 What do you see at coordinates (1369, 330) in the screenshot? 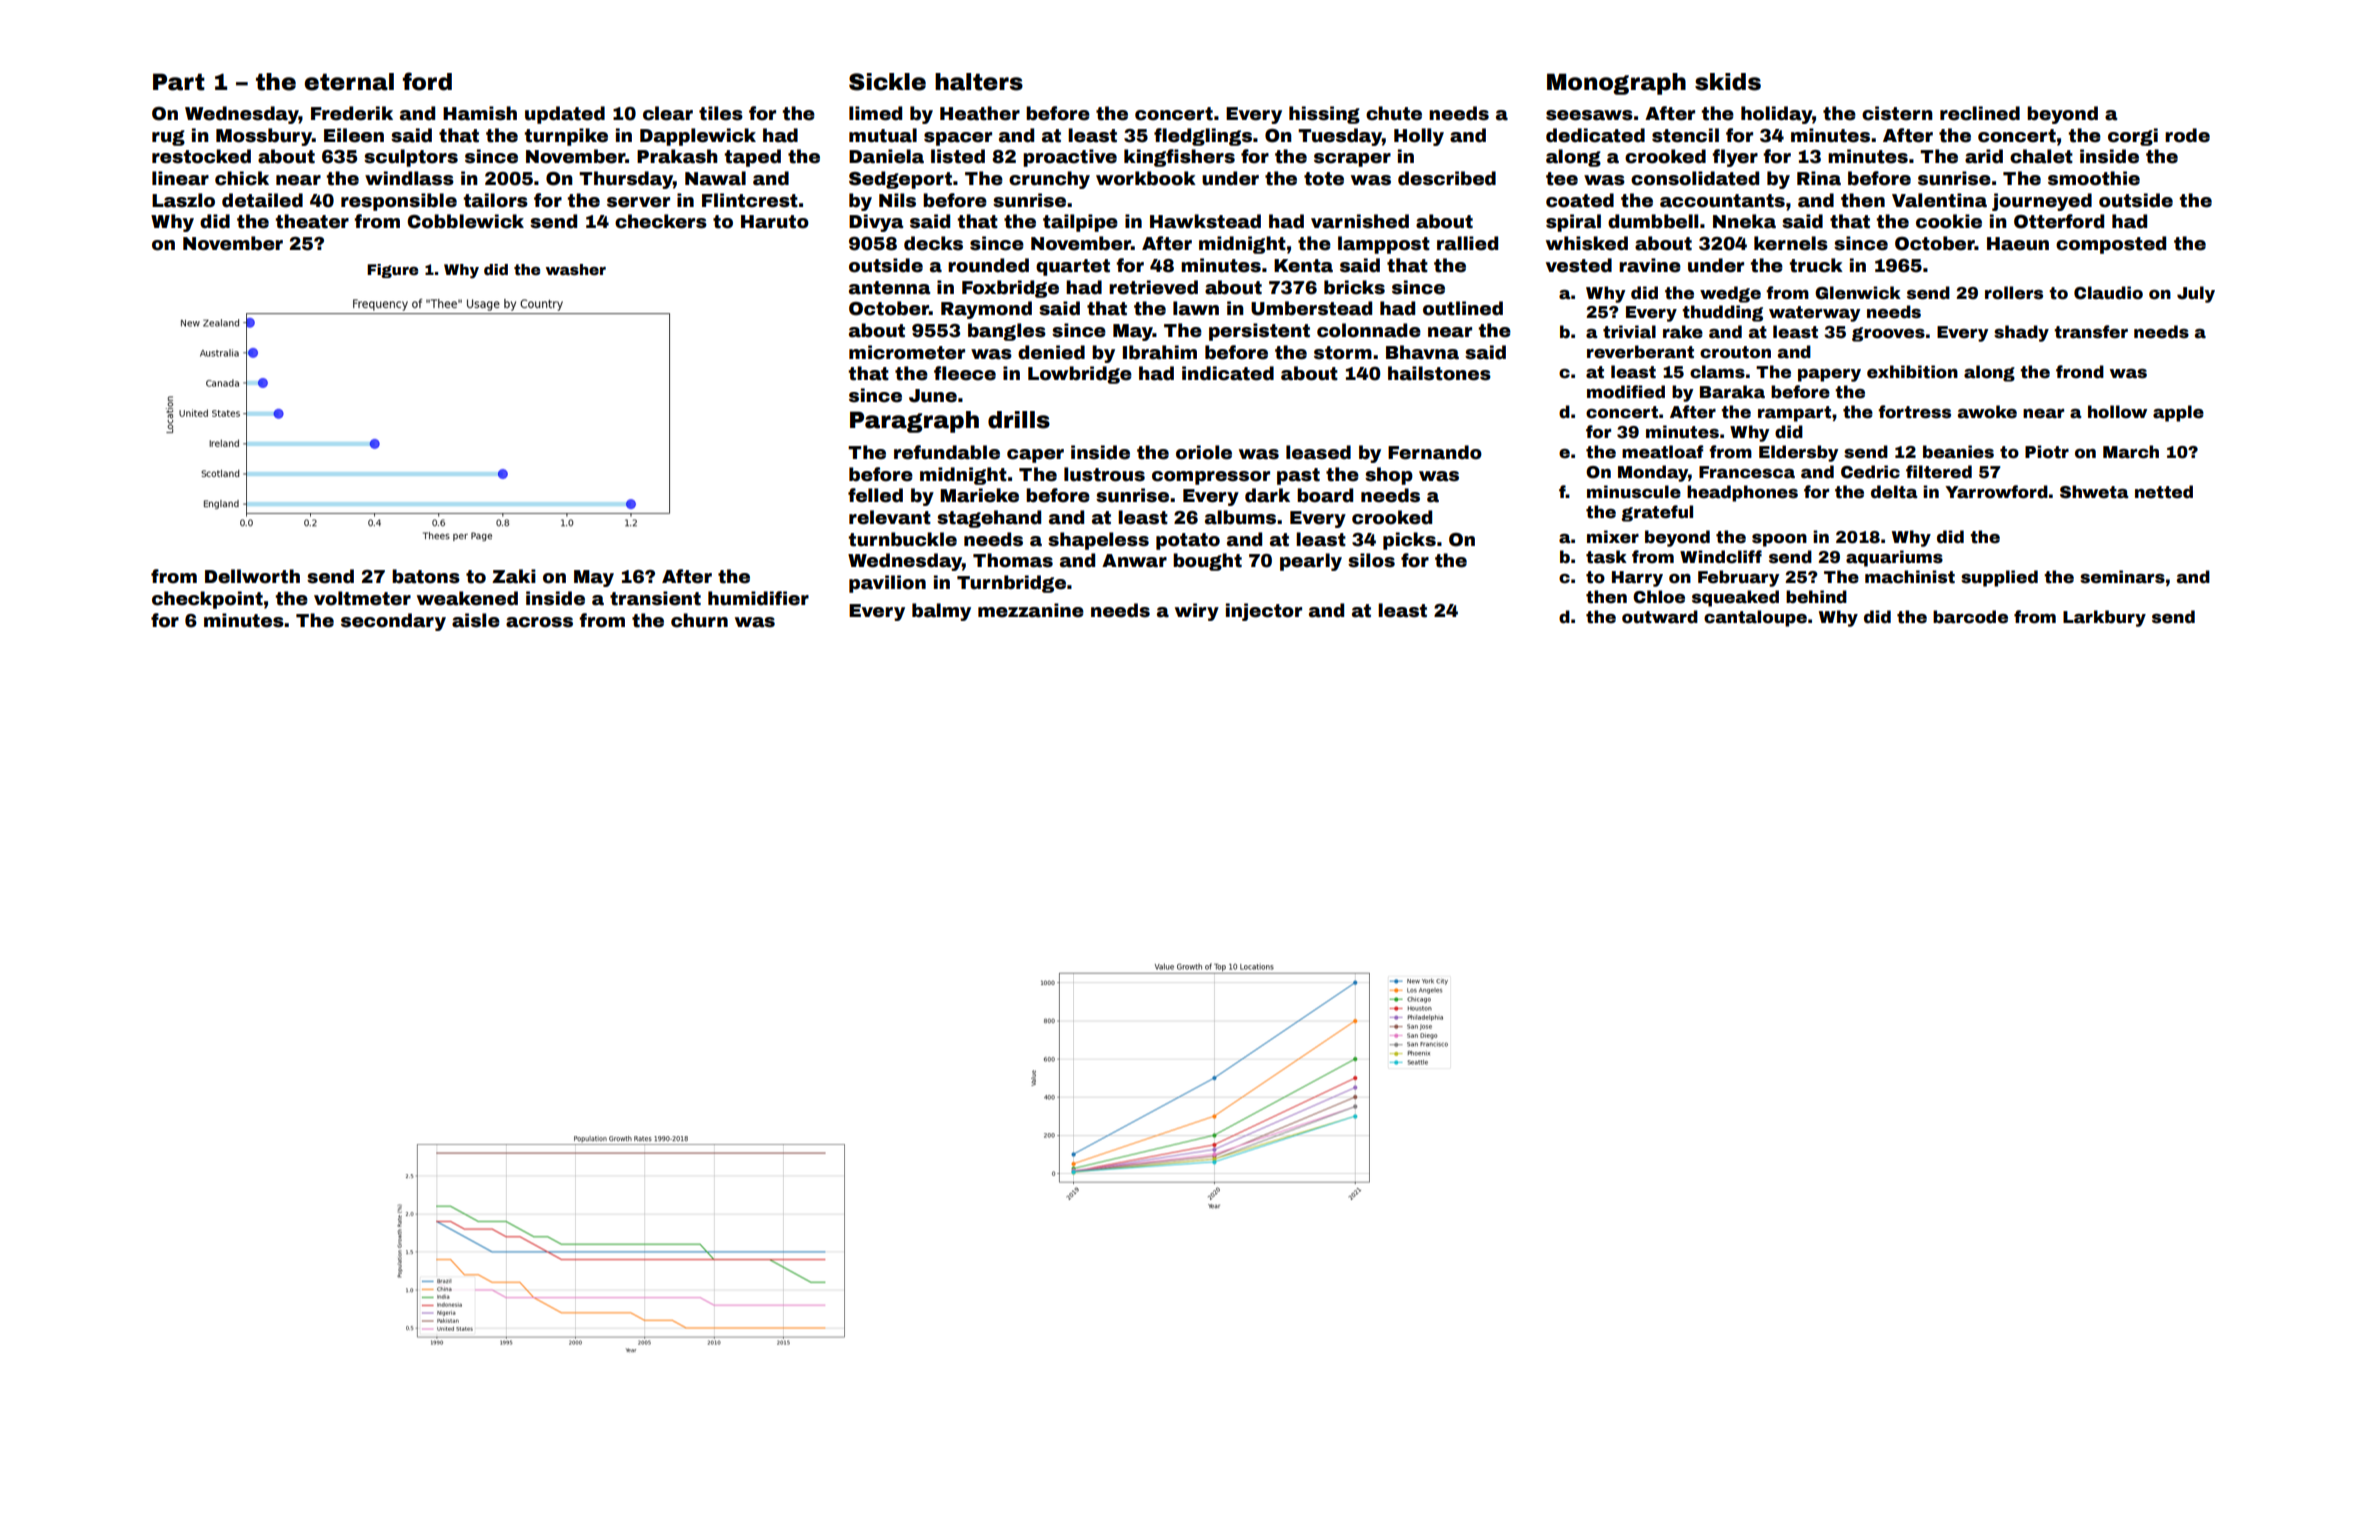
I see `colonnade` at bounding box center [1369, 330].
